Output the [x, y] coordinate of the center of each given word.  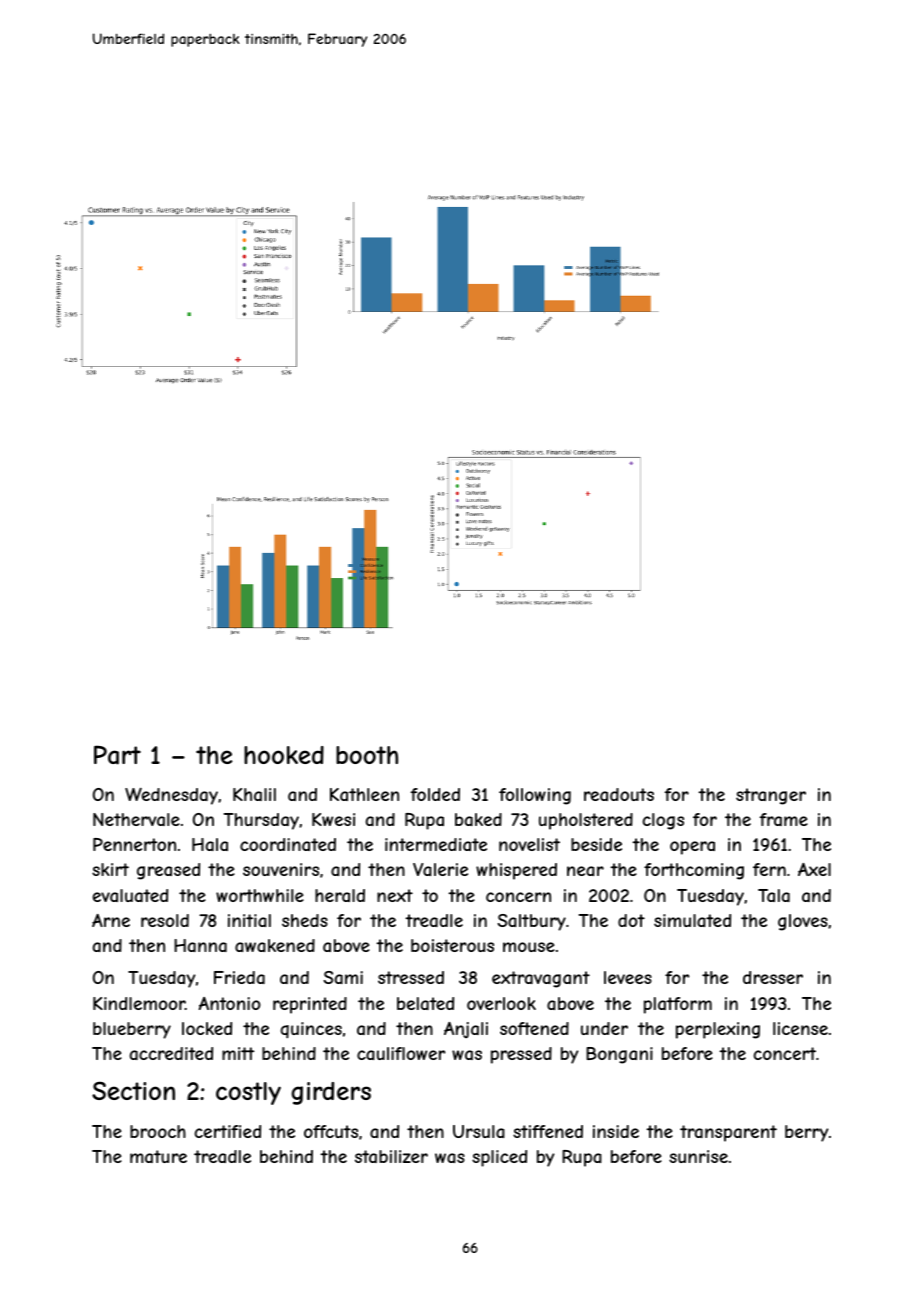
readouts [619, 794]
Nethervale [136, 819]
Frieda [239, 977]
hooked [284, 755]
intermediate [436, 844]
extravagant [541, 979]
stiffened [548, 1131]
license [800, 1028]
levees [628, 977]
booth [367, 755]
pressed [521, 1055]
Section [133, 1090]
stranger [771, 796]
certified [228, 1131]
